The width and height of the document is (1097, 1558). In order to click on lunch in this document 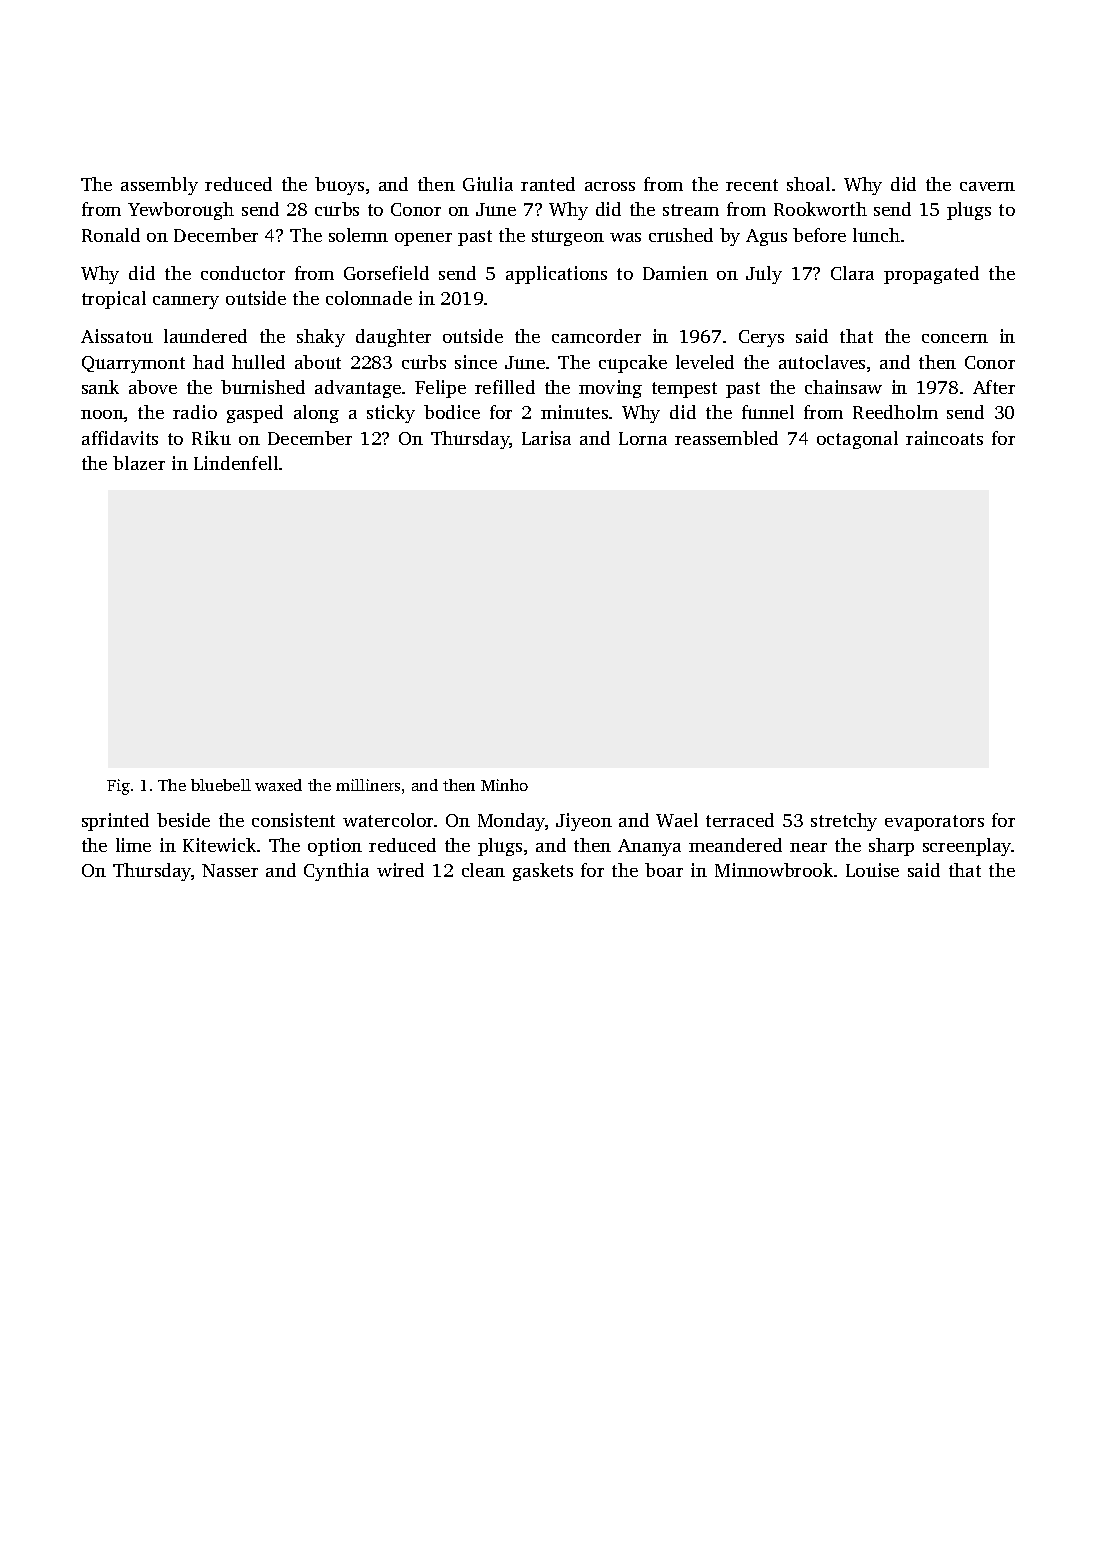, I will do `click(876, 235)`.
